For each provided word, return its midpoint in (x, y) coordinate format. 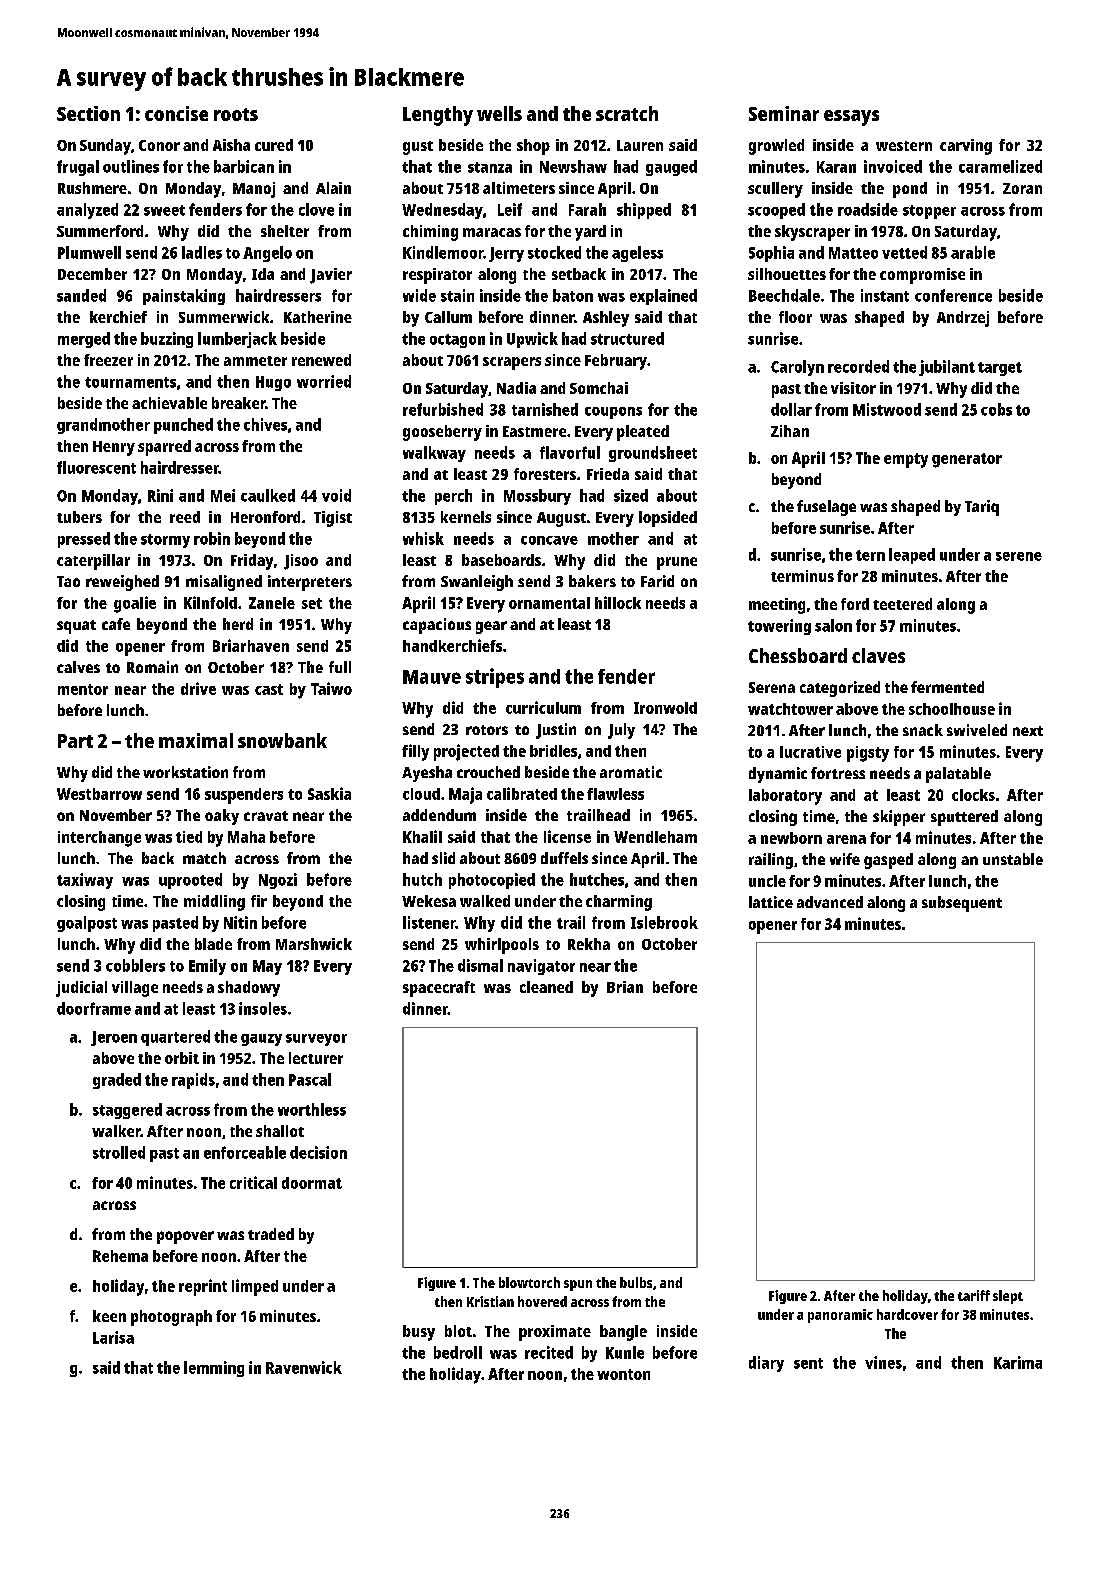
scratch (627, 113)
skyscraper (812, 233)
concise (176, 113)
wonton (623, 1374)
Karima (1018, 1362)
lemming (214, 1369)
